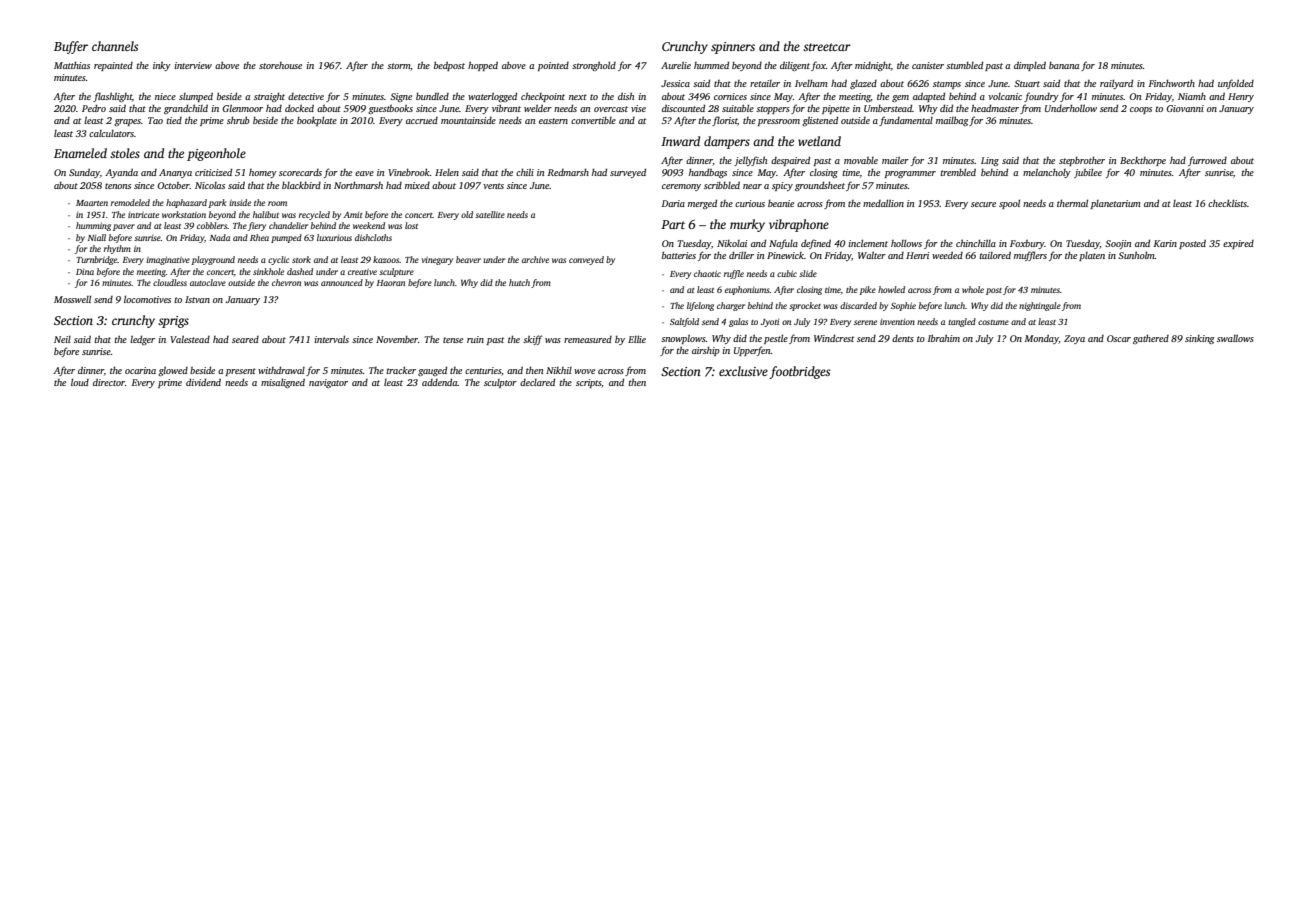  What do you see at coordinates (733, 48) in the page?
I see `spinners` at bounding box center [733, 48].
